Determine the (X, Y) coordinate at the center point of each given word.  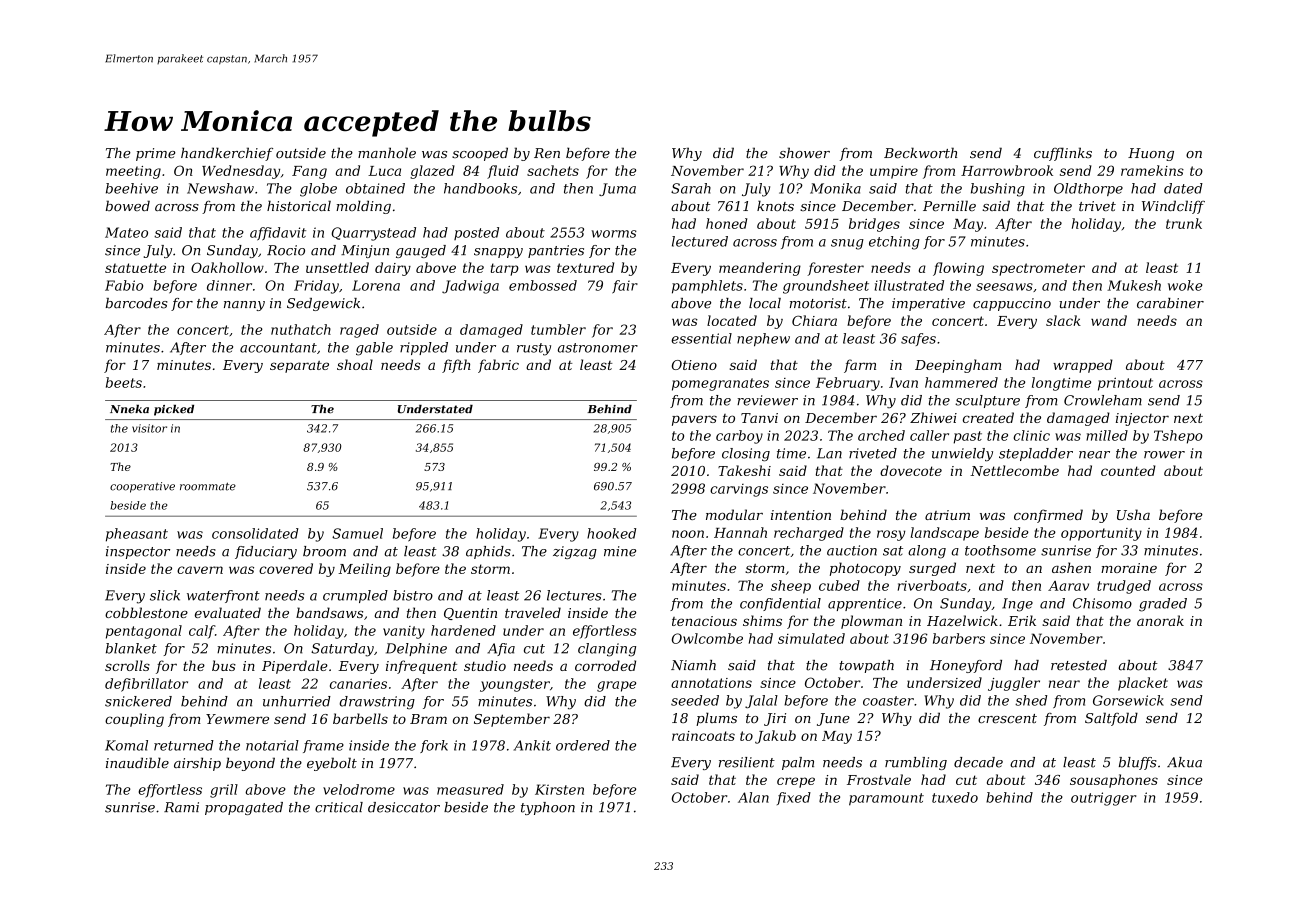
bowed (128, 205)
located (732, 320)
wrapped (1083, 366)
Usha (1133, 514)
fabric (498, 366)
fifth (456, 366)
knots (775, 205)
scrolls (127, 665)
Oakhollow (227, 267)
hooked (611, 533)
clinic (1031, 435)
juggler (1014, 684)
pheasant (137, 535)
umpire (894, 172)
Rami (181, 807)
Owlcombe (707, 638)
